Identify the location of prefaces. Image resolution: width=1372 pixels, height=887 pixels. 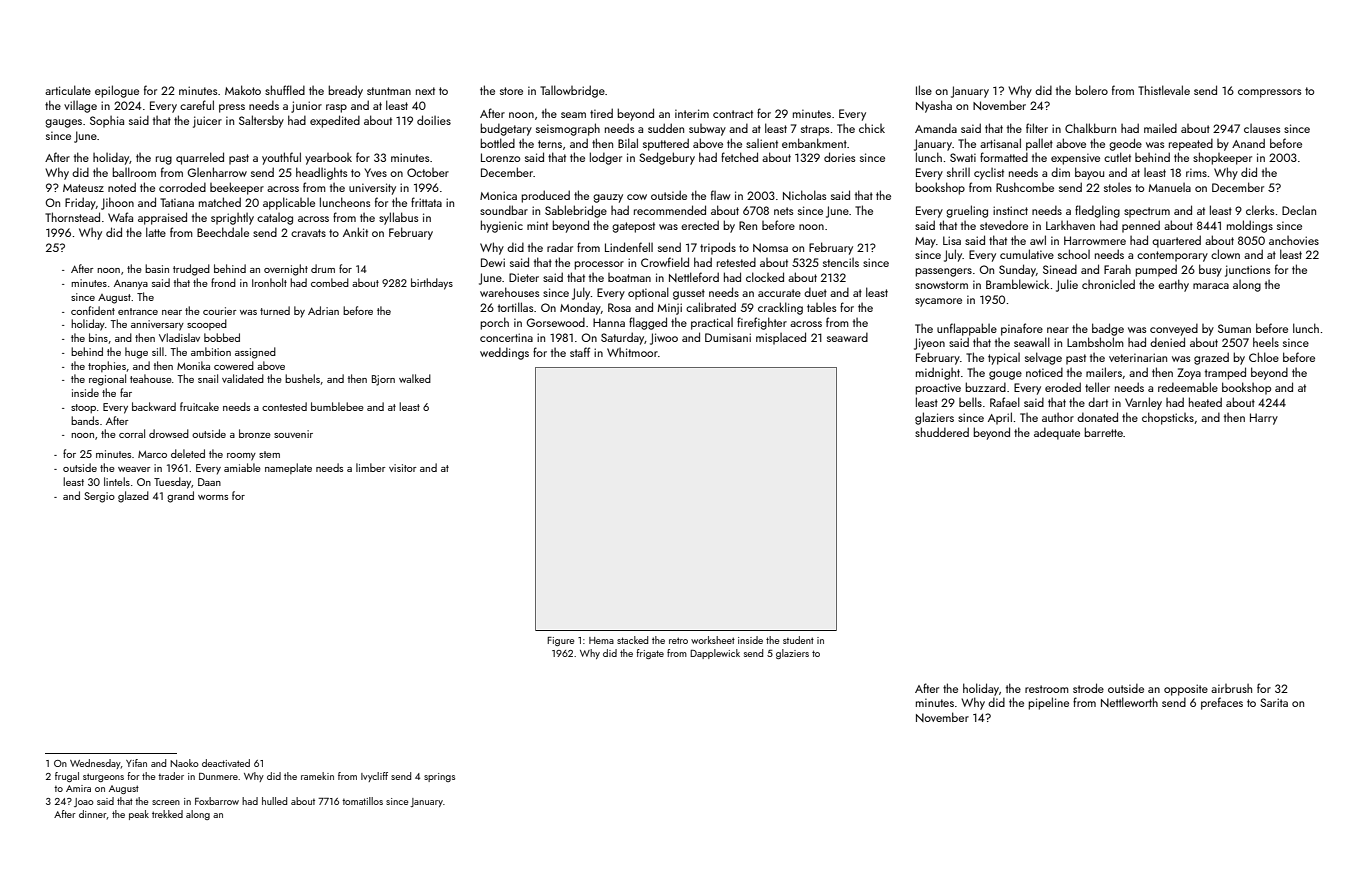
(1222, 703).
